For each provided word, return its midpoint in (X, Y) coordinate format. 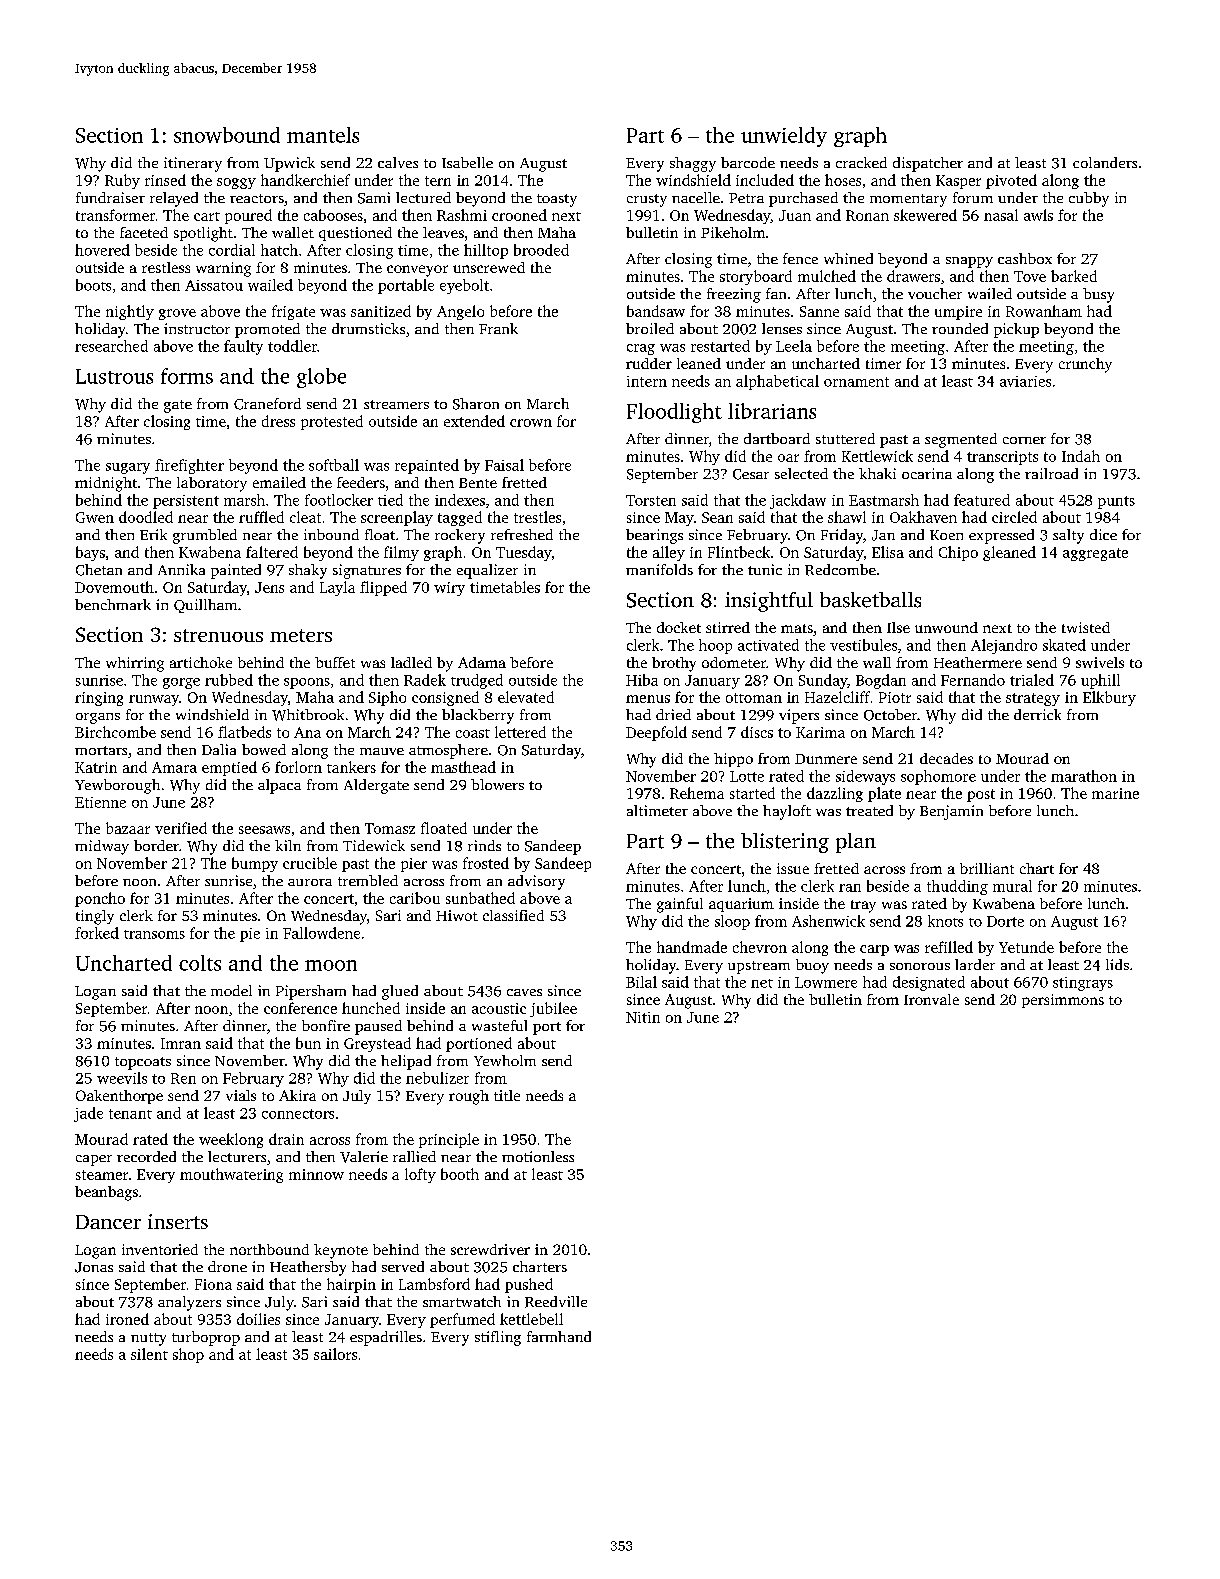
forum (973, 197)
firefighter (189, 466)
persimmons (1063, 1001)
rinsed (165, 180)
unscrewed (489, 267)
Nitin (643, 1017)
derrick (1037, 714)
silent (149, 1354)
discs (757, 732)
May (679, 519)
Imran (181, 1043)
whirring (135, 664)
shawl (847, 517)
